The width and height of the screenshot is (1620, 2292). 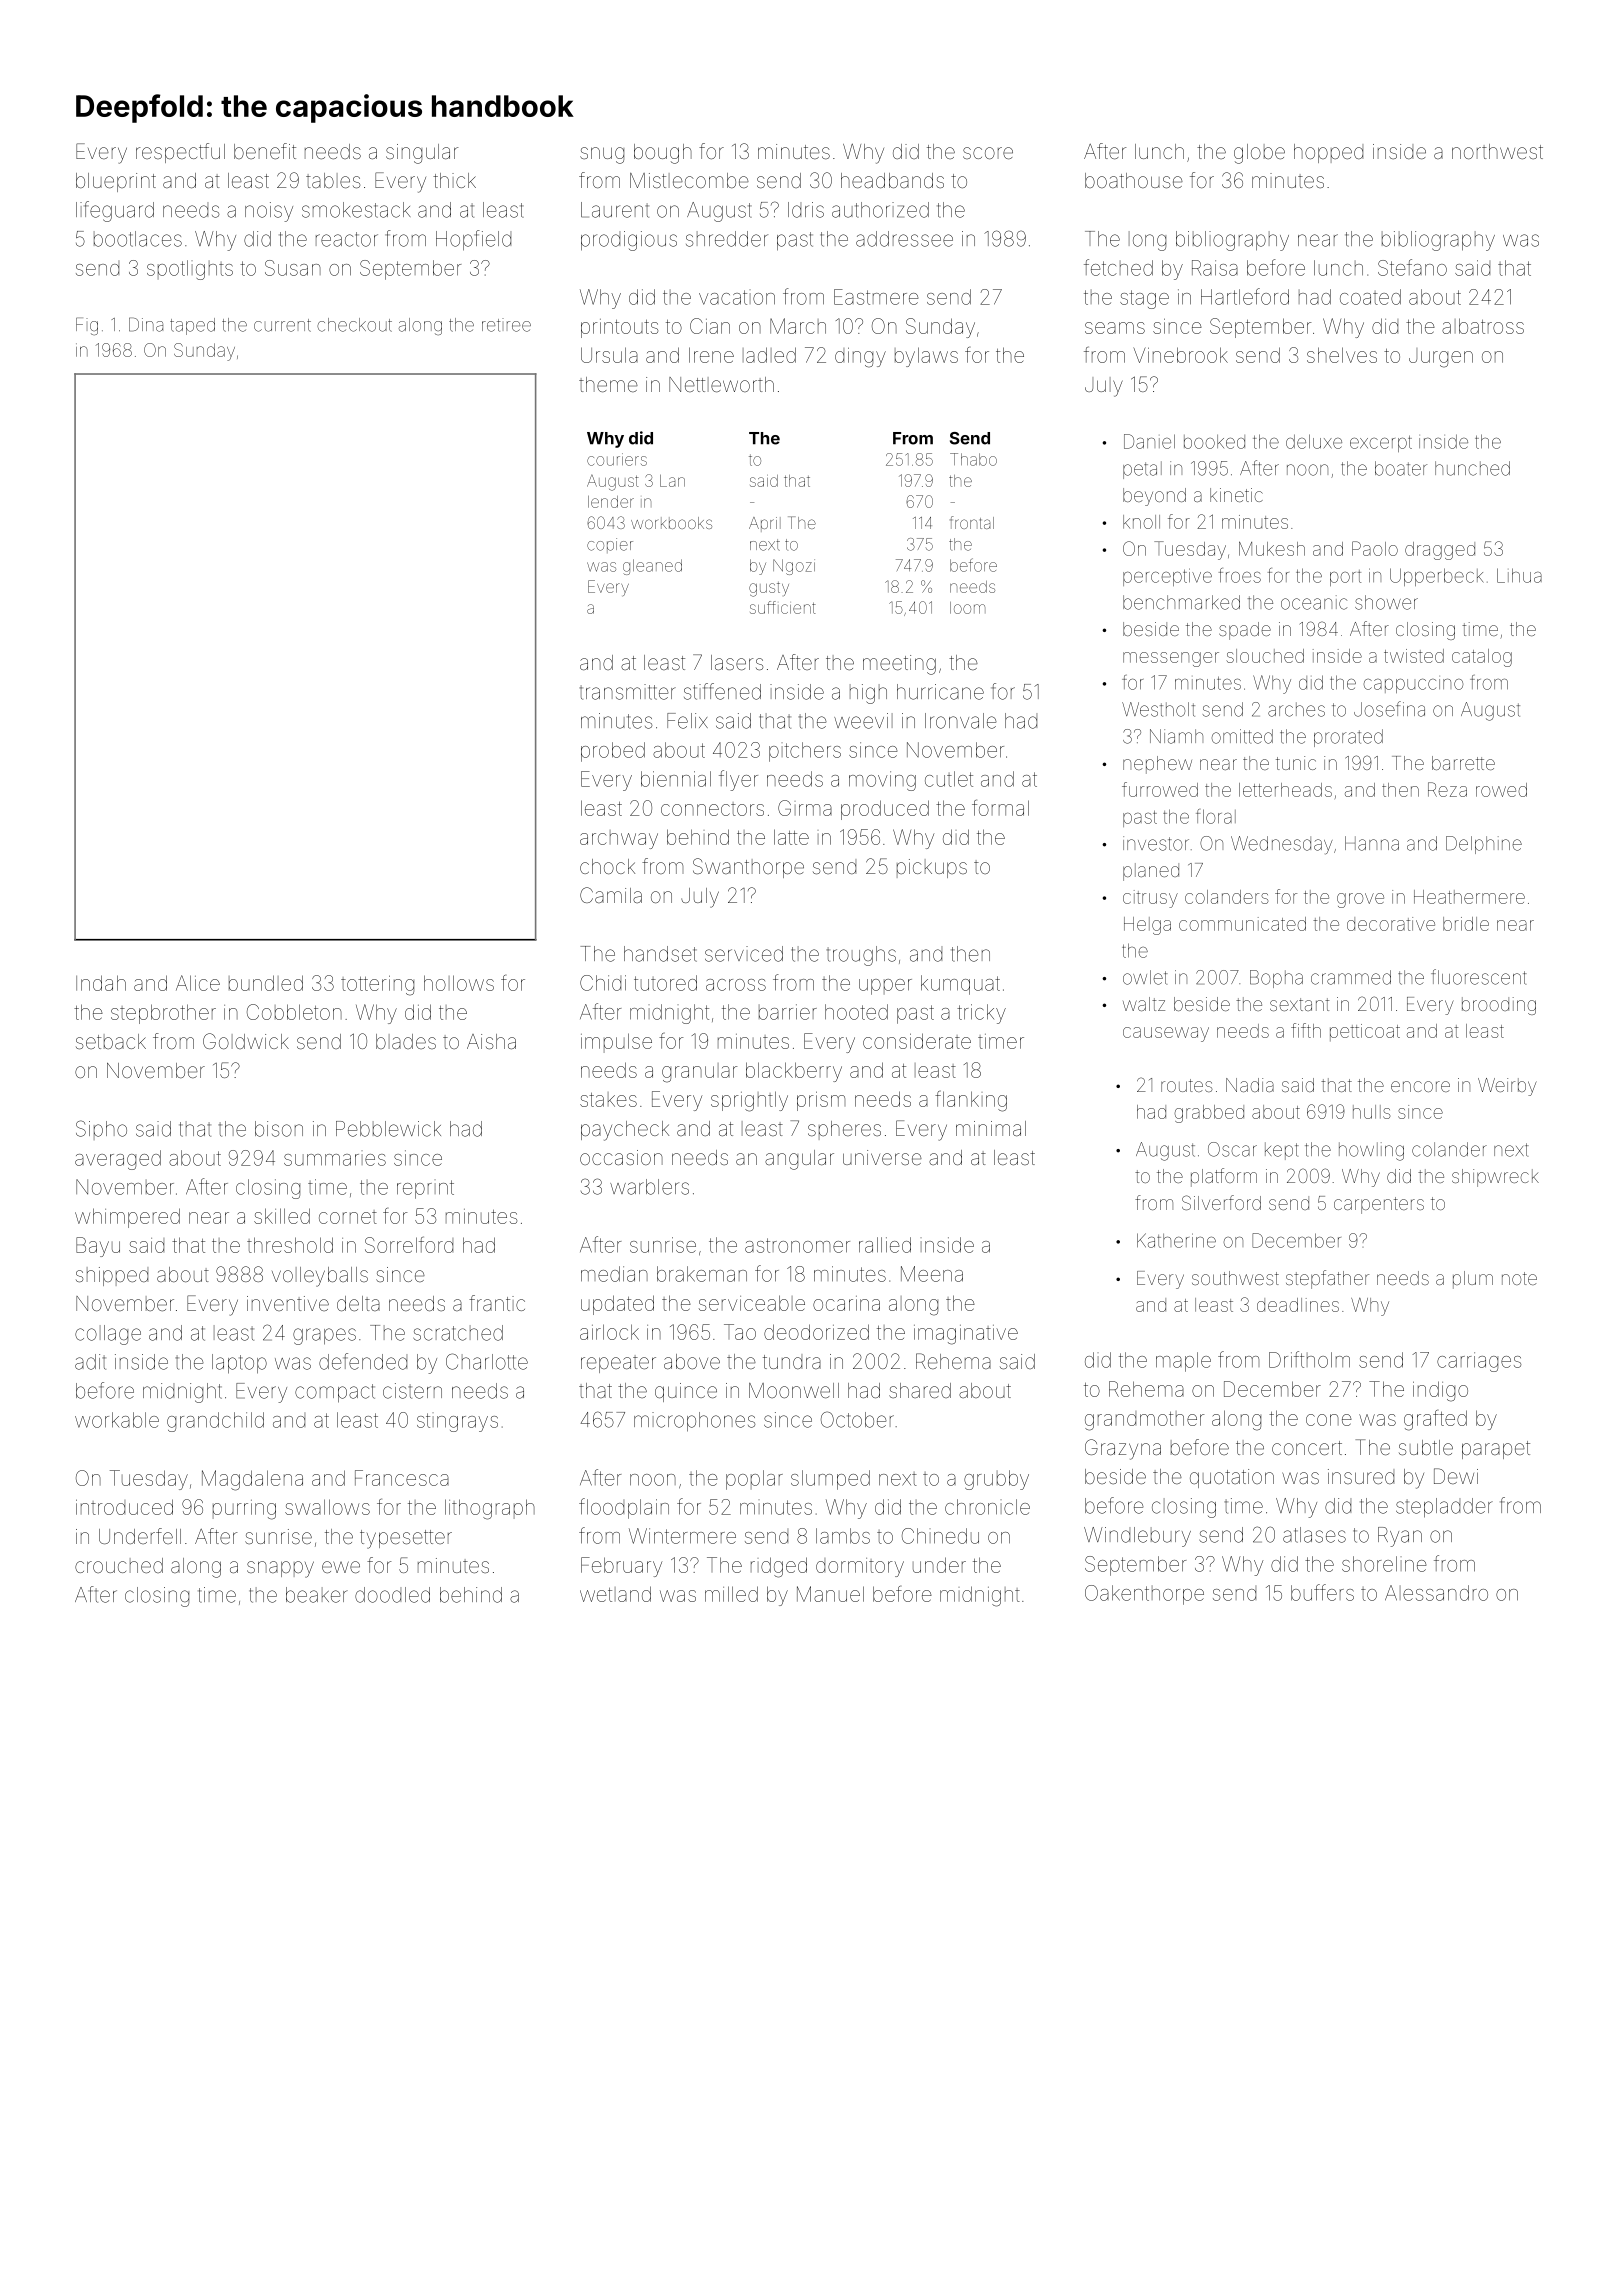 I want to click on high, so click(x=868, y=694).
